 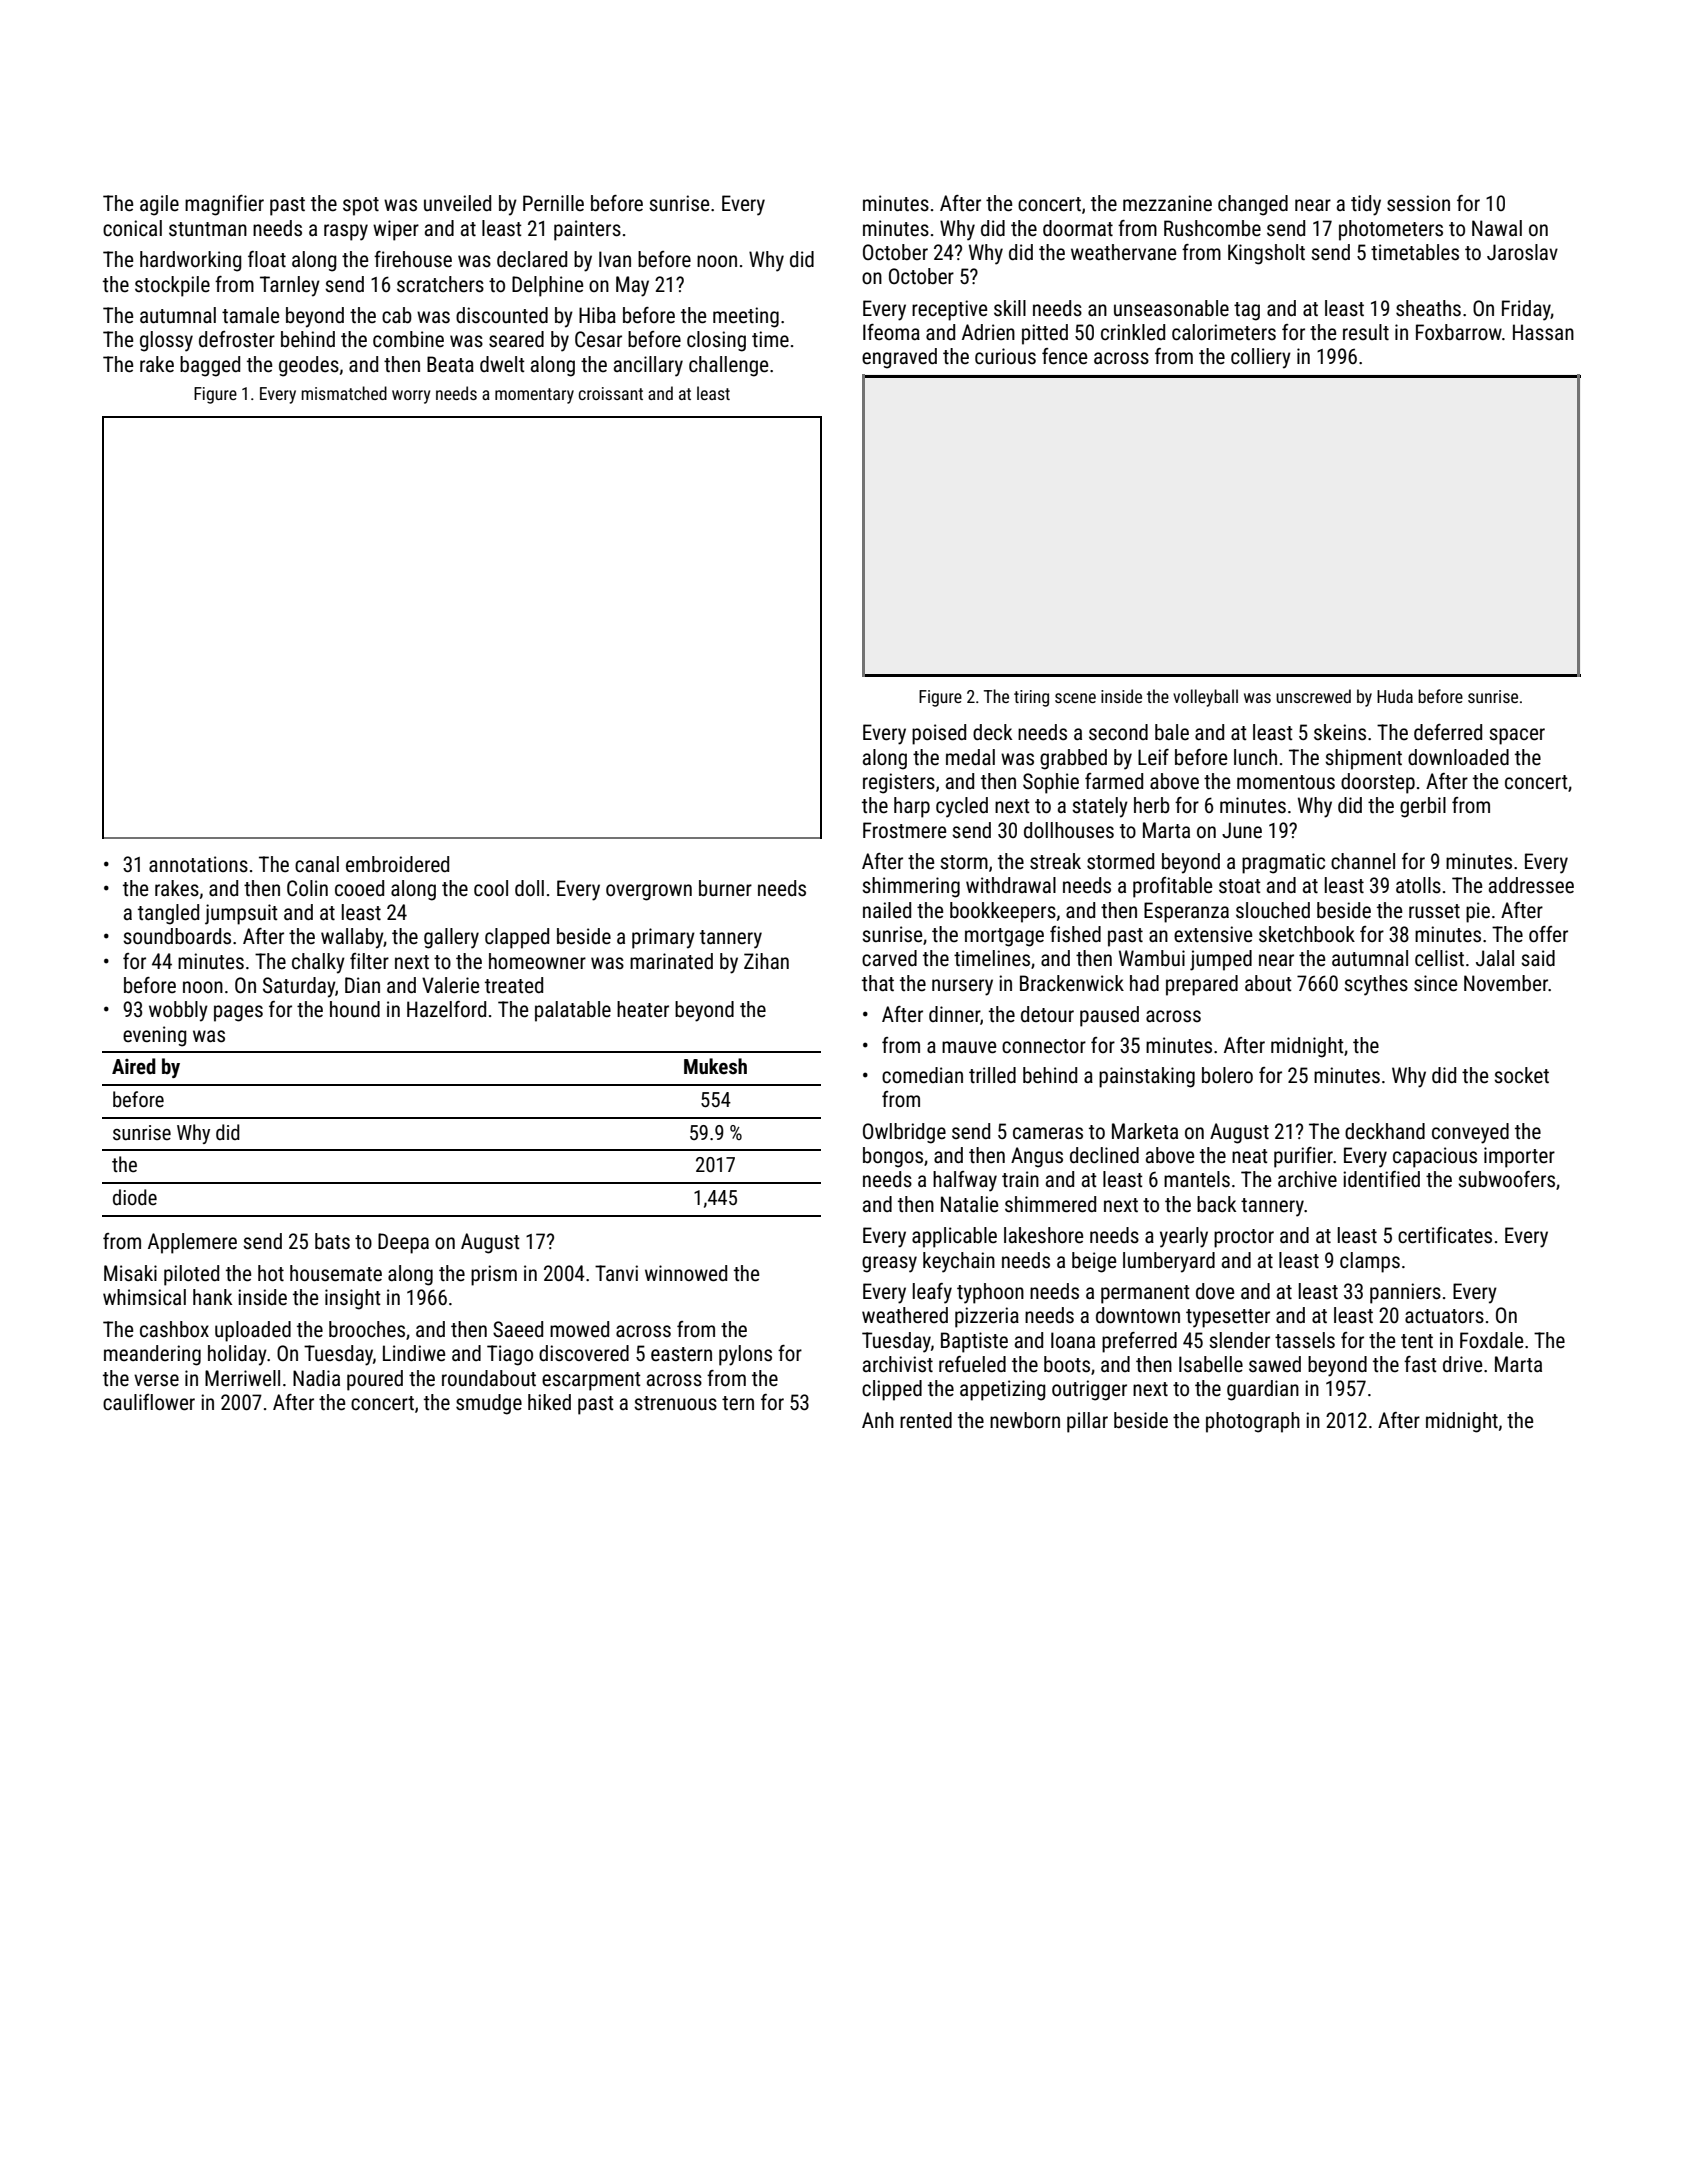 I want to click on unveiled, so click(x=457, y=203).
